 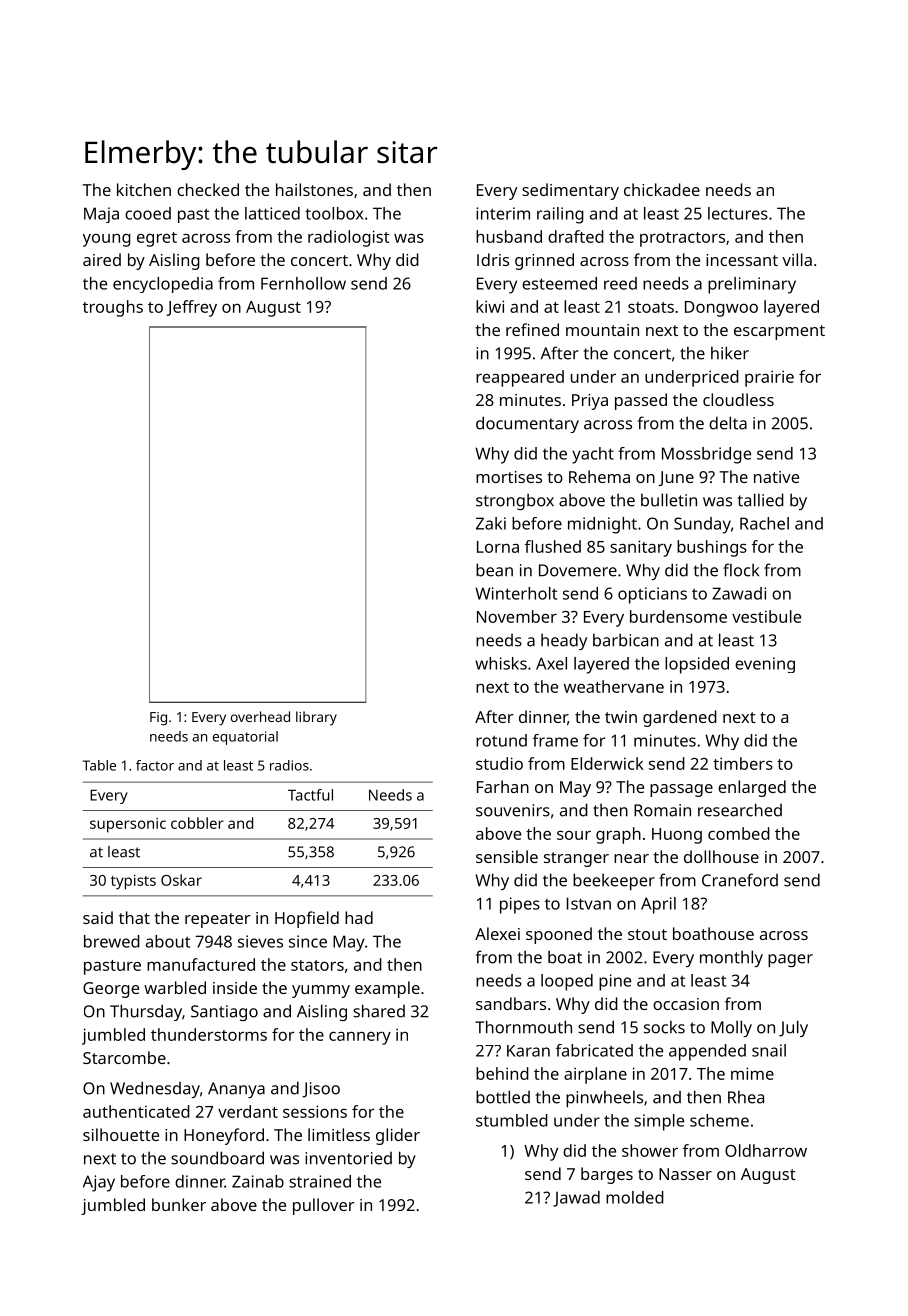 I want to click on hailstones, so click(x=314, y=189).
